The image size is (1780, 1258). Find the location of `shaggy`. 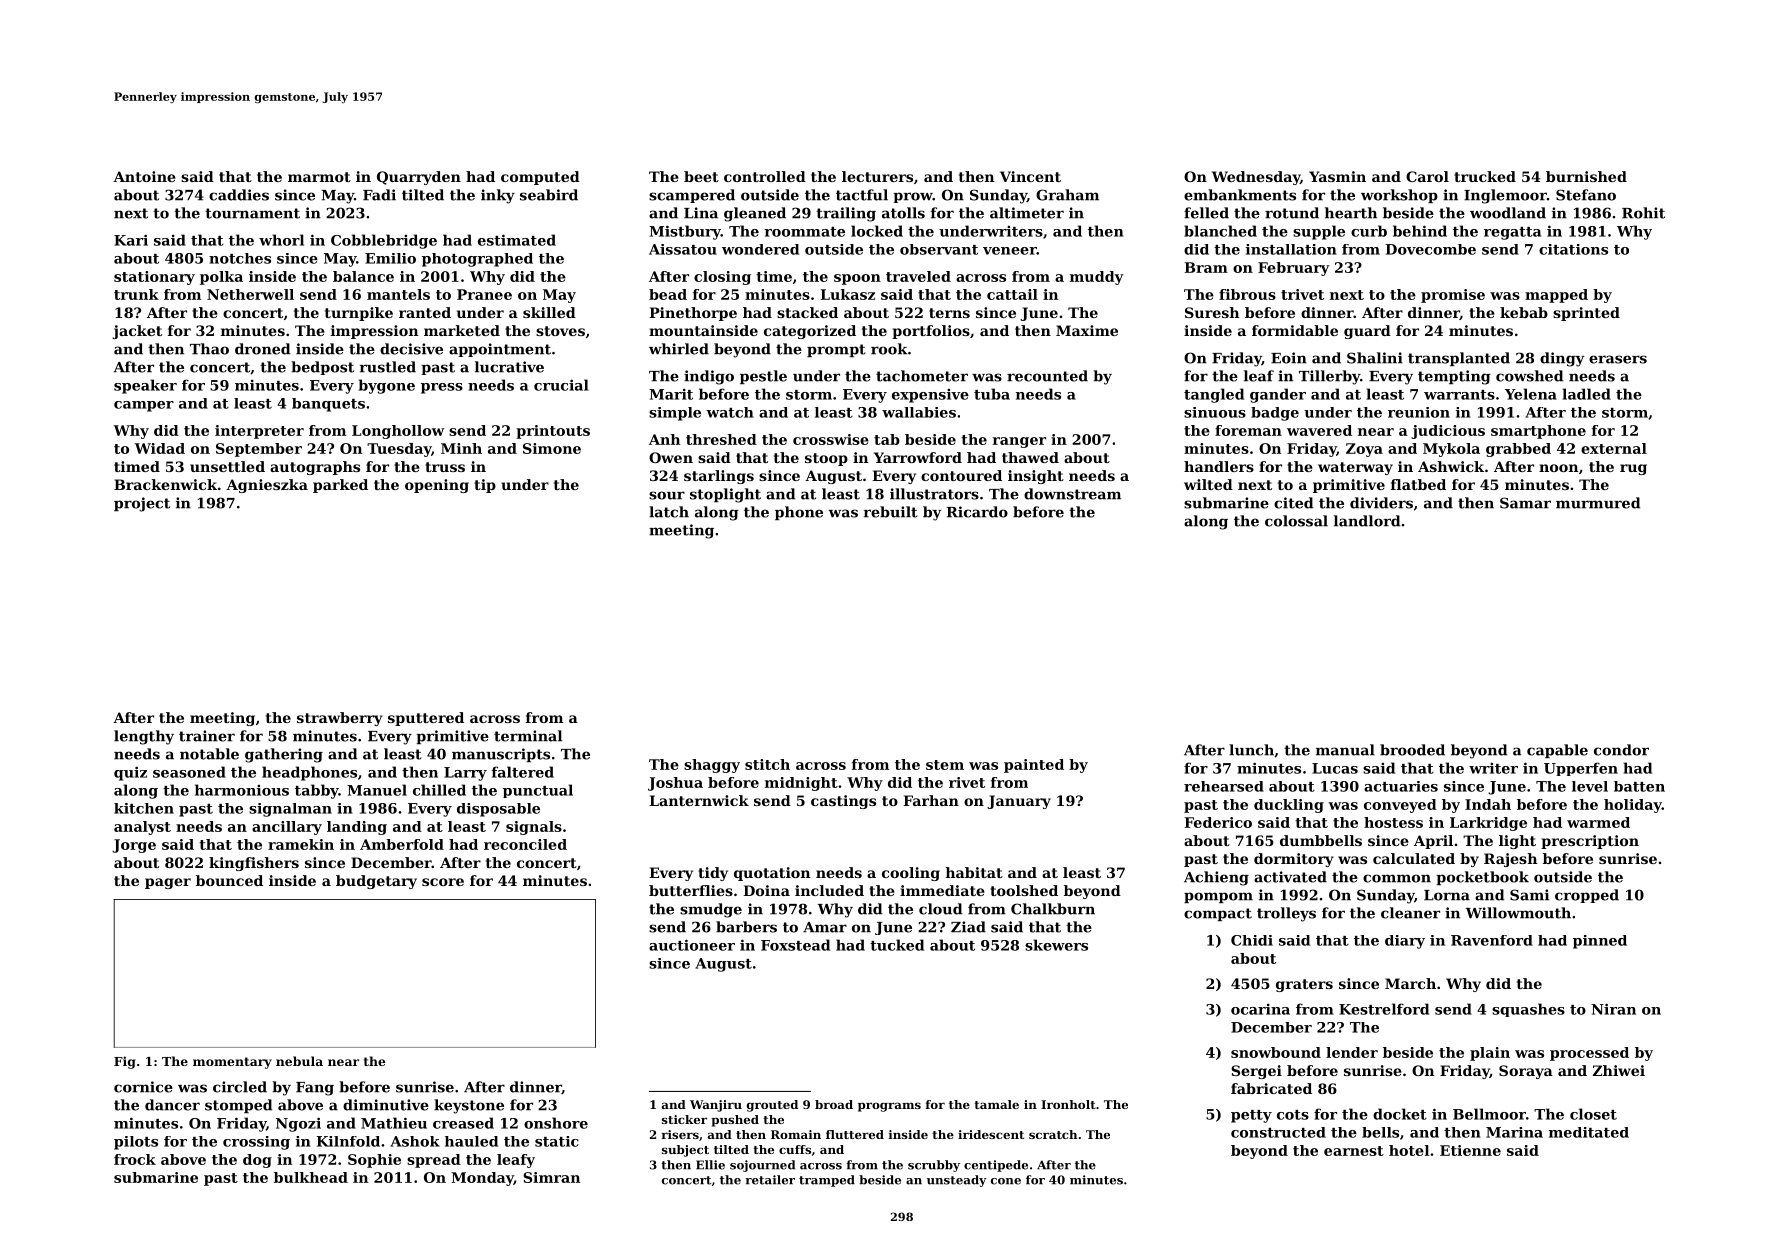

shaggy is located at coordinates (712, 766).
